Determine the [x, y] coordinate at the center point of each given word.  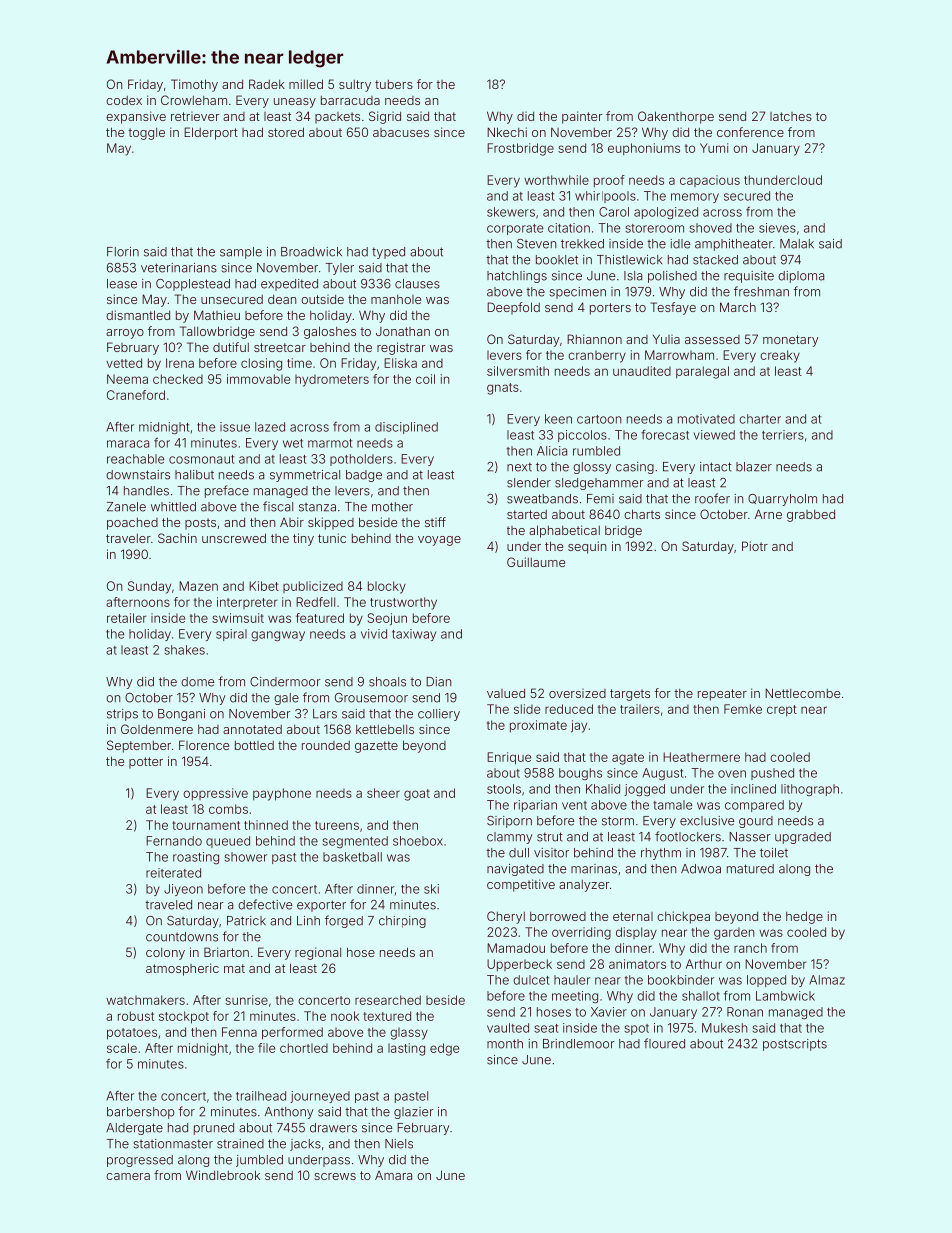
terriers [783, 435]
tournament [206, 825]
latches [791, 116]
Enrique [509, 758]
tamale [672, 805]
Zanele [126, 507]
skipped [331, 523]
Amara [393, 1175]
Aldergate [134, 1129]
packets [337, 118]
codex [124, 100]
